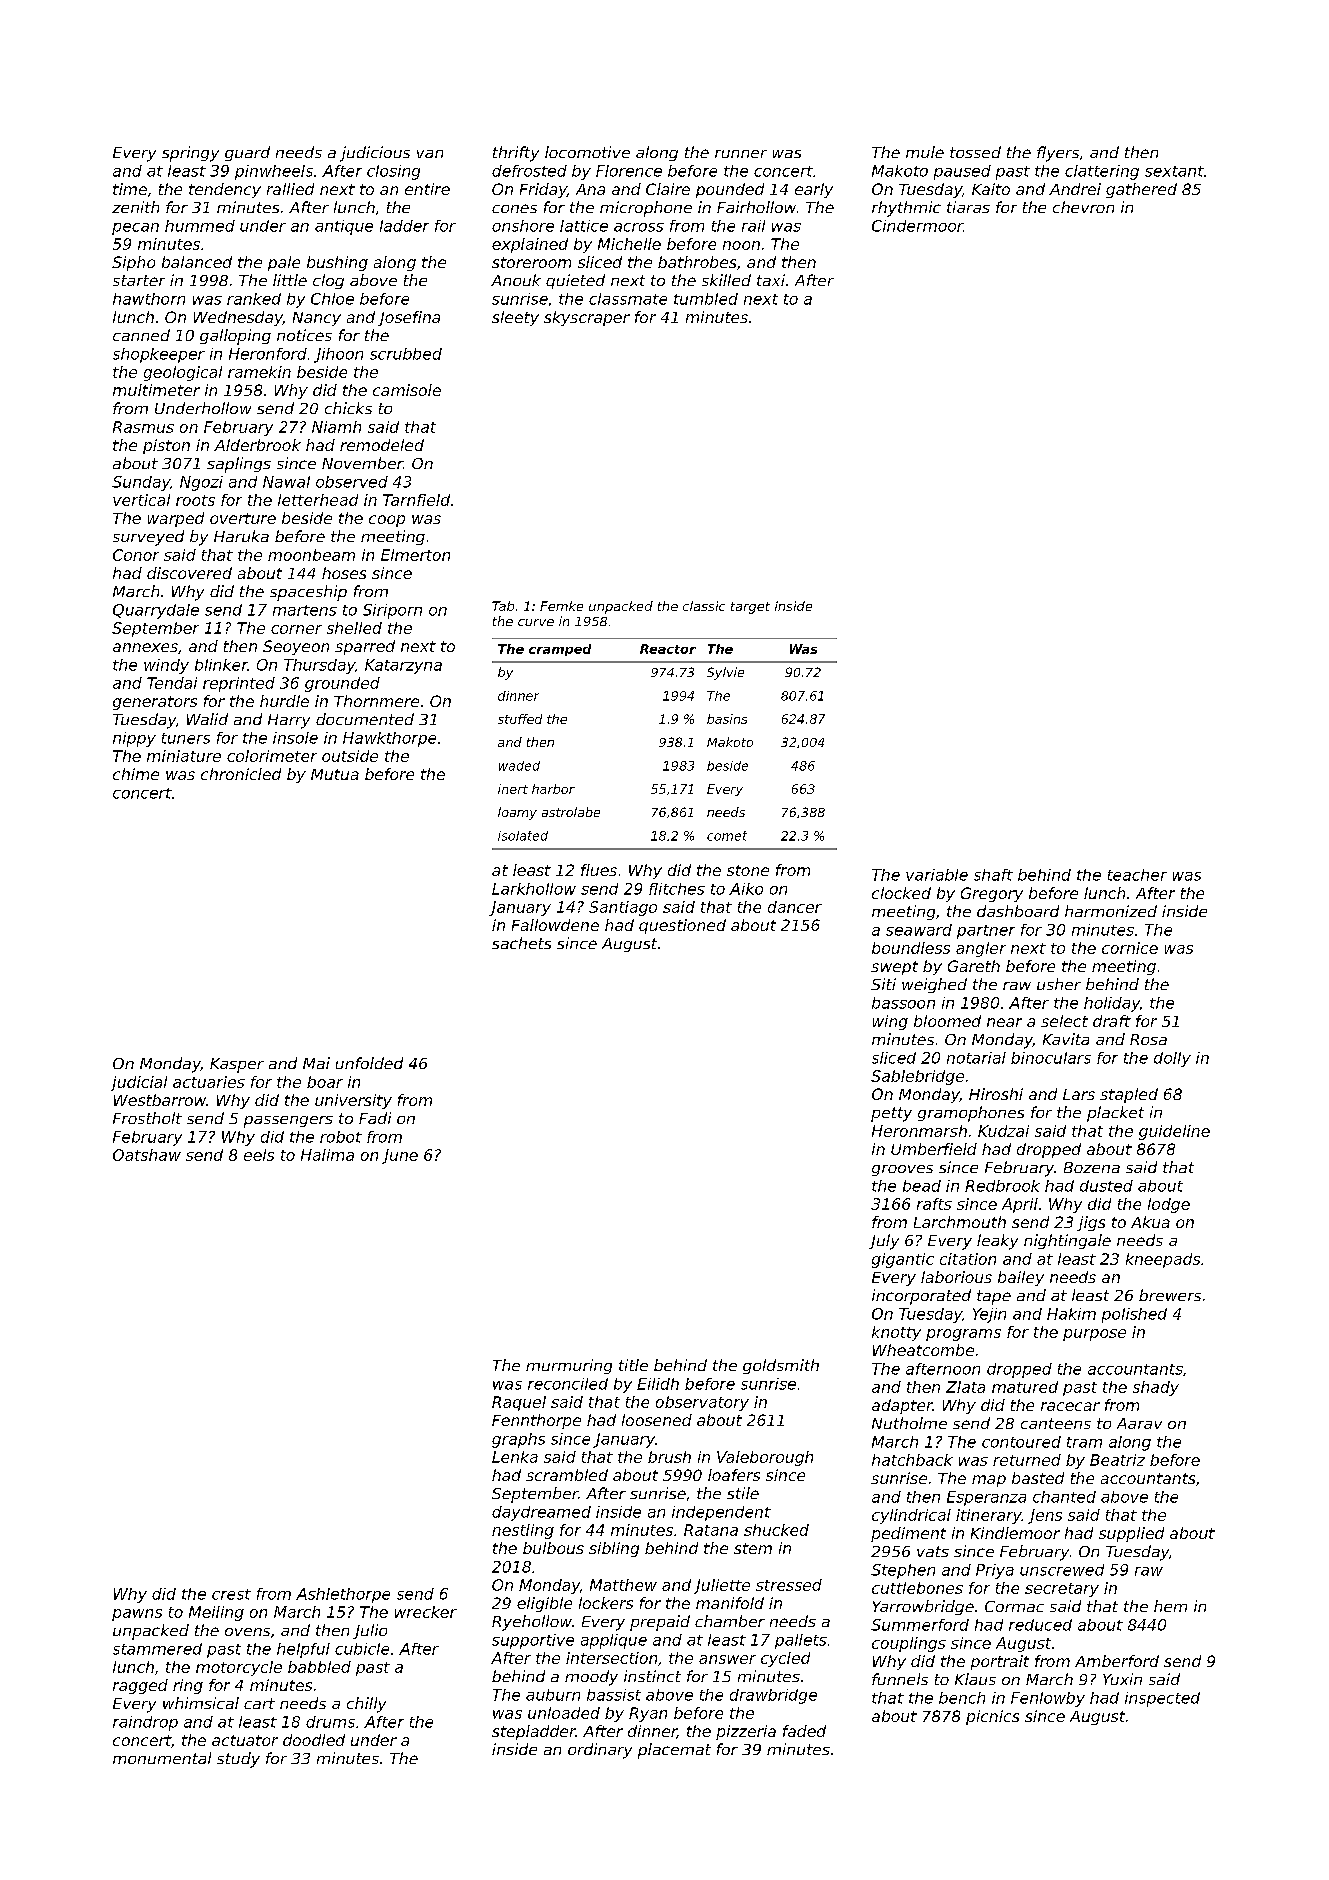 The height and width of the screenshot is (1880, 1329). What do you see at coordinates (343, 1595) in the screenshot?
I see `Ashlethorpe` at bounding box center [343, 1595].
